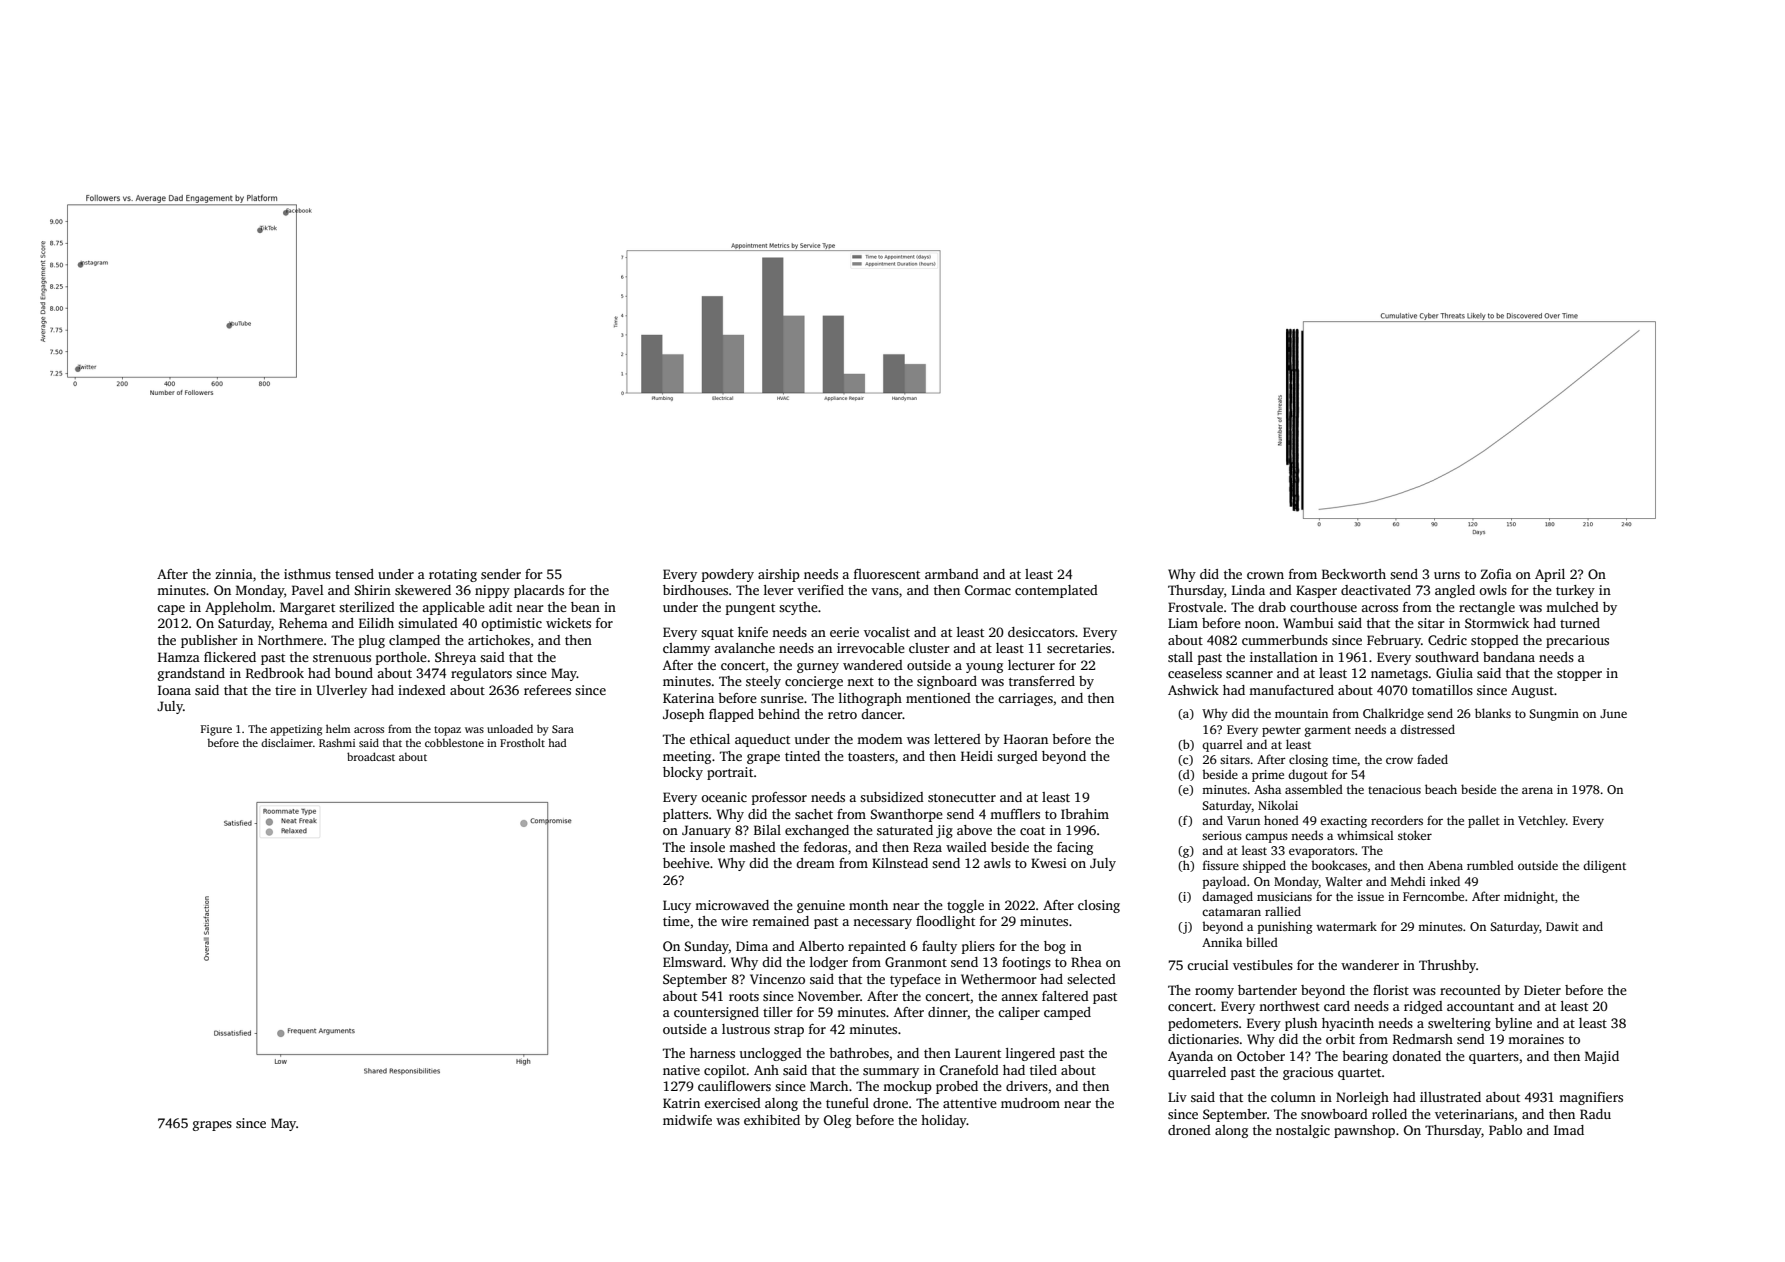 This page has width=1785, height=1262. What do you see at coordinates (1025, 699) in the page?
I see `carriages` at bounding box center [1025, 699].
